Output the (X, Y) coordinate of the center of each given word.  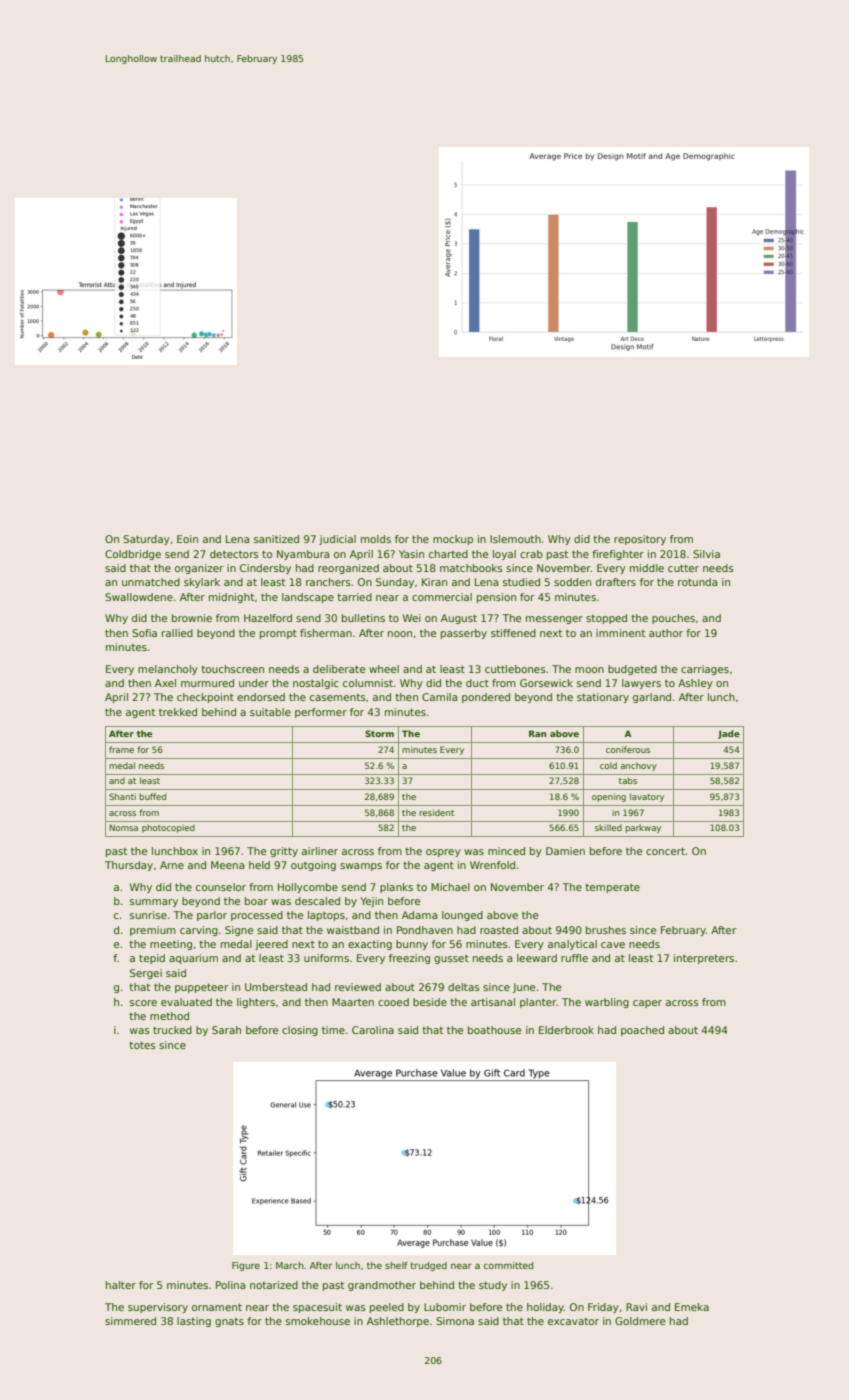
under (254, 683)
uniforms (326, 958)
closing (300, 1031)
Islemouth (515, 539)
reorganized (348, 569)
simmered (130, 1321)
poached (642, 1031)
